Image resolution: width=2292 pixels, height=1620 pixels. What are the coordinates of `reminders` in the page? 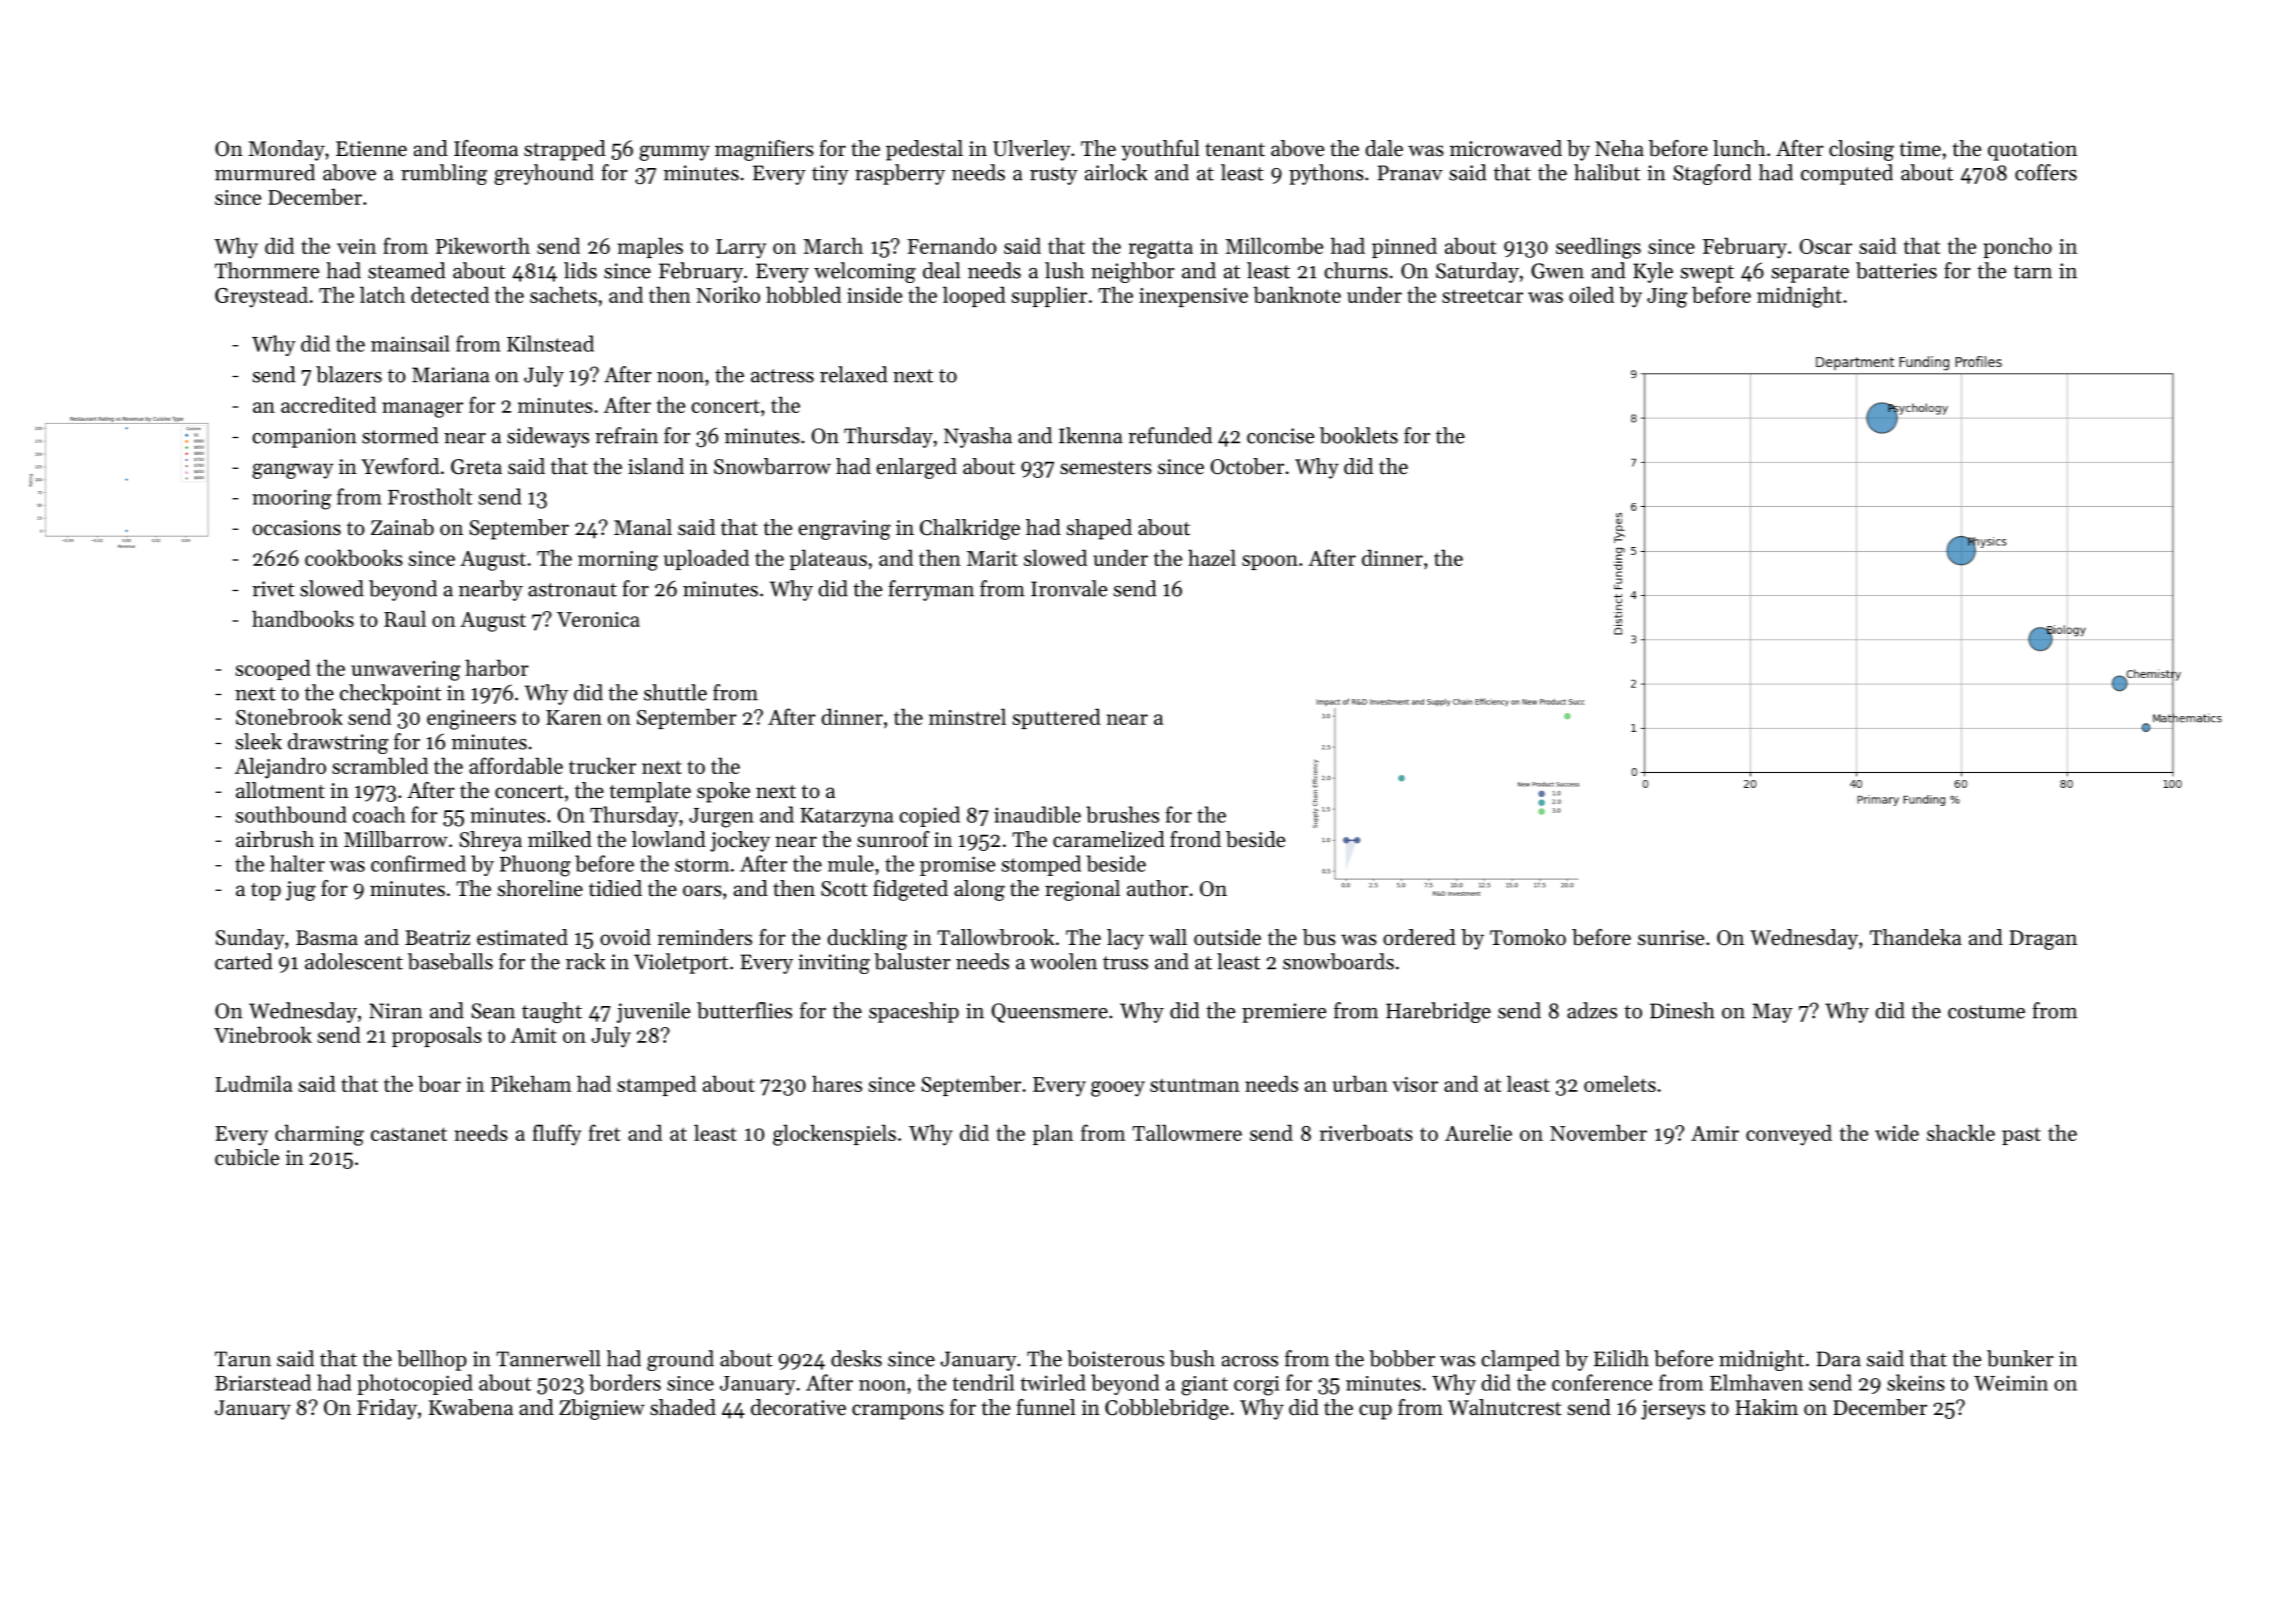 It's located at (705, 937).
